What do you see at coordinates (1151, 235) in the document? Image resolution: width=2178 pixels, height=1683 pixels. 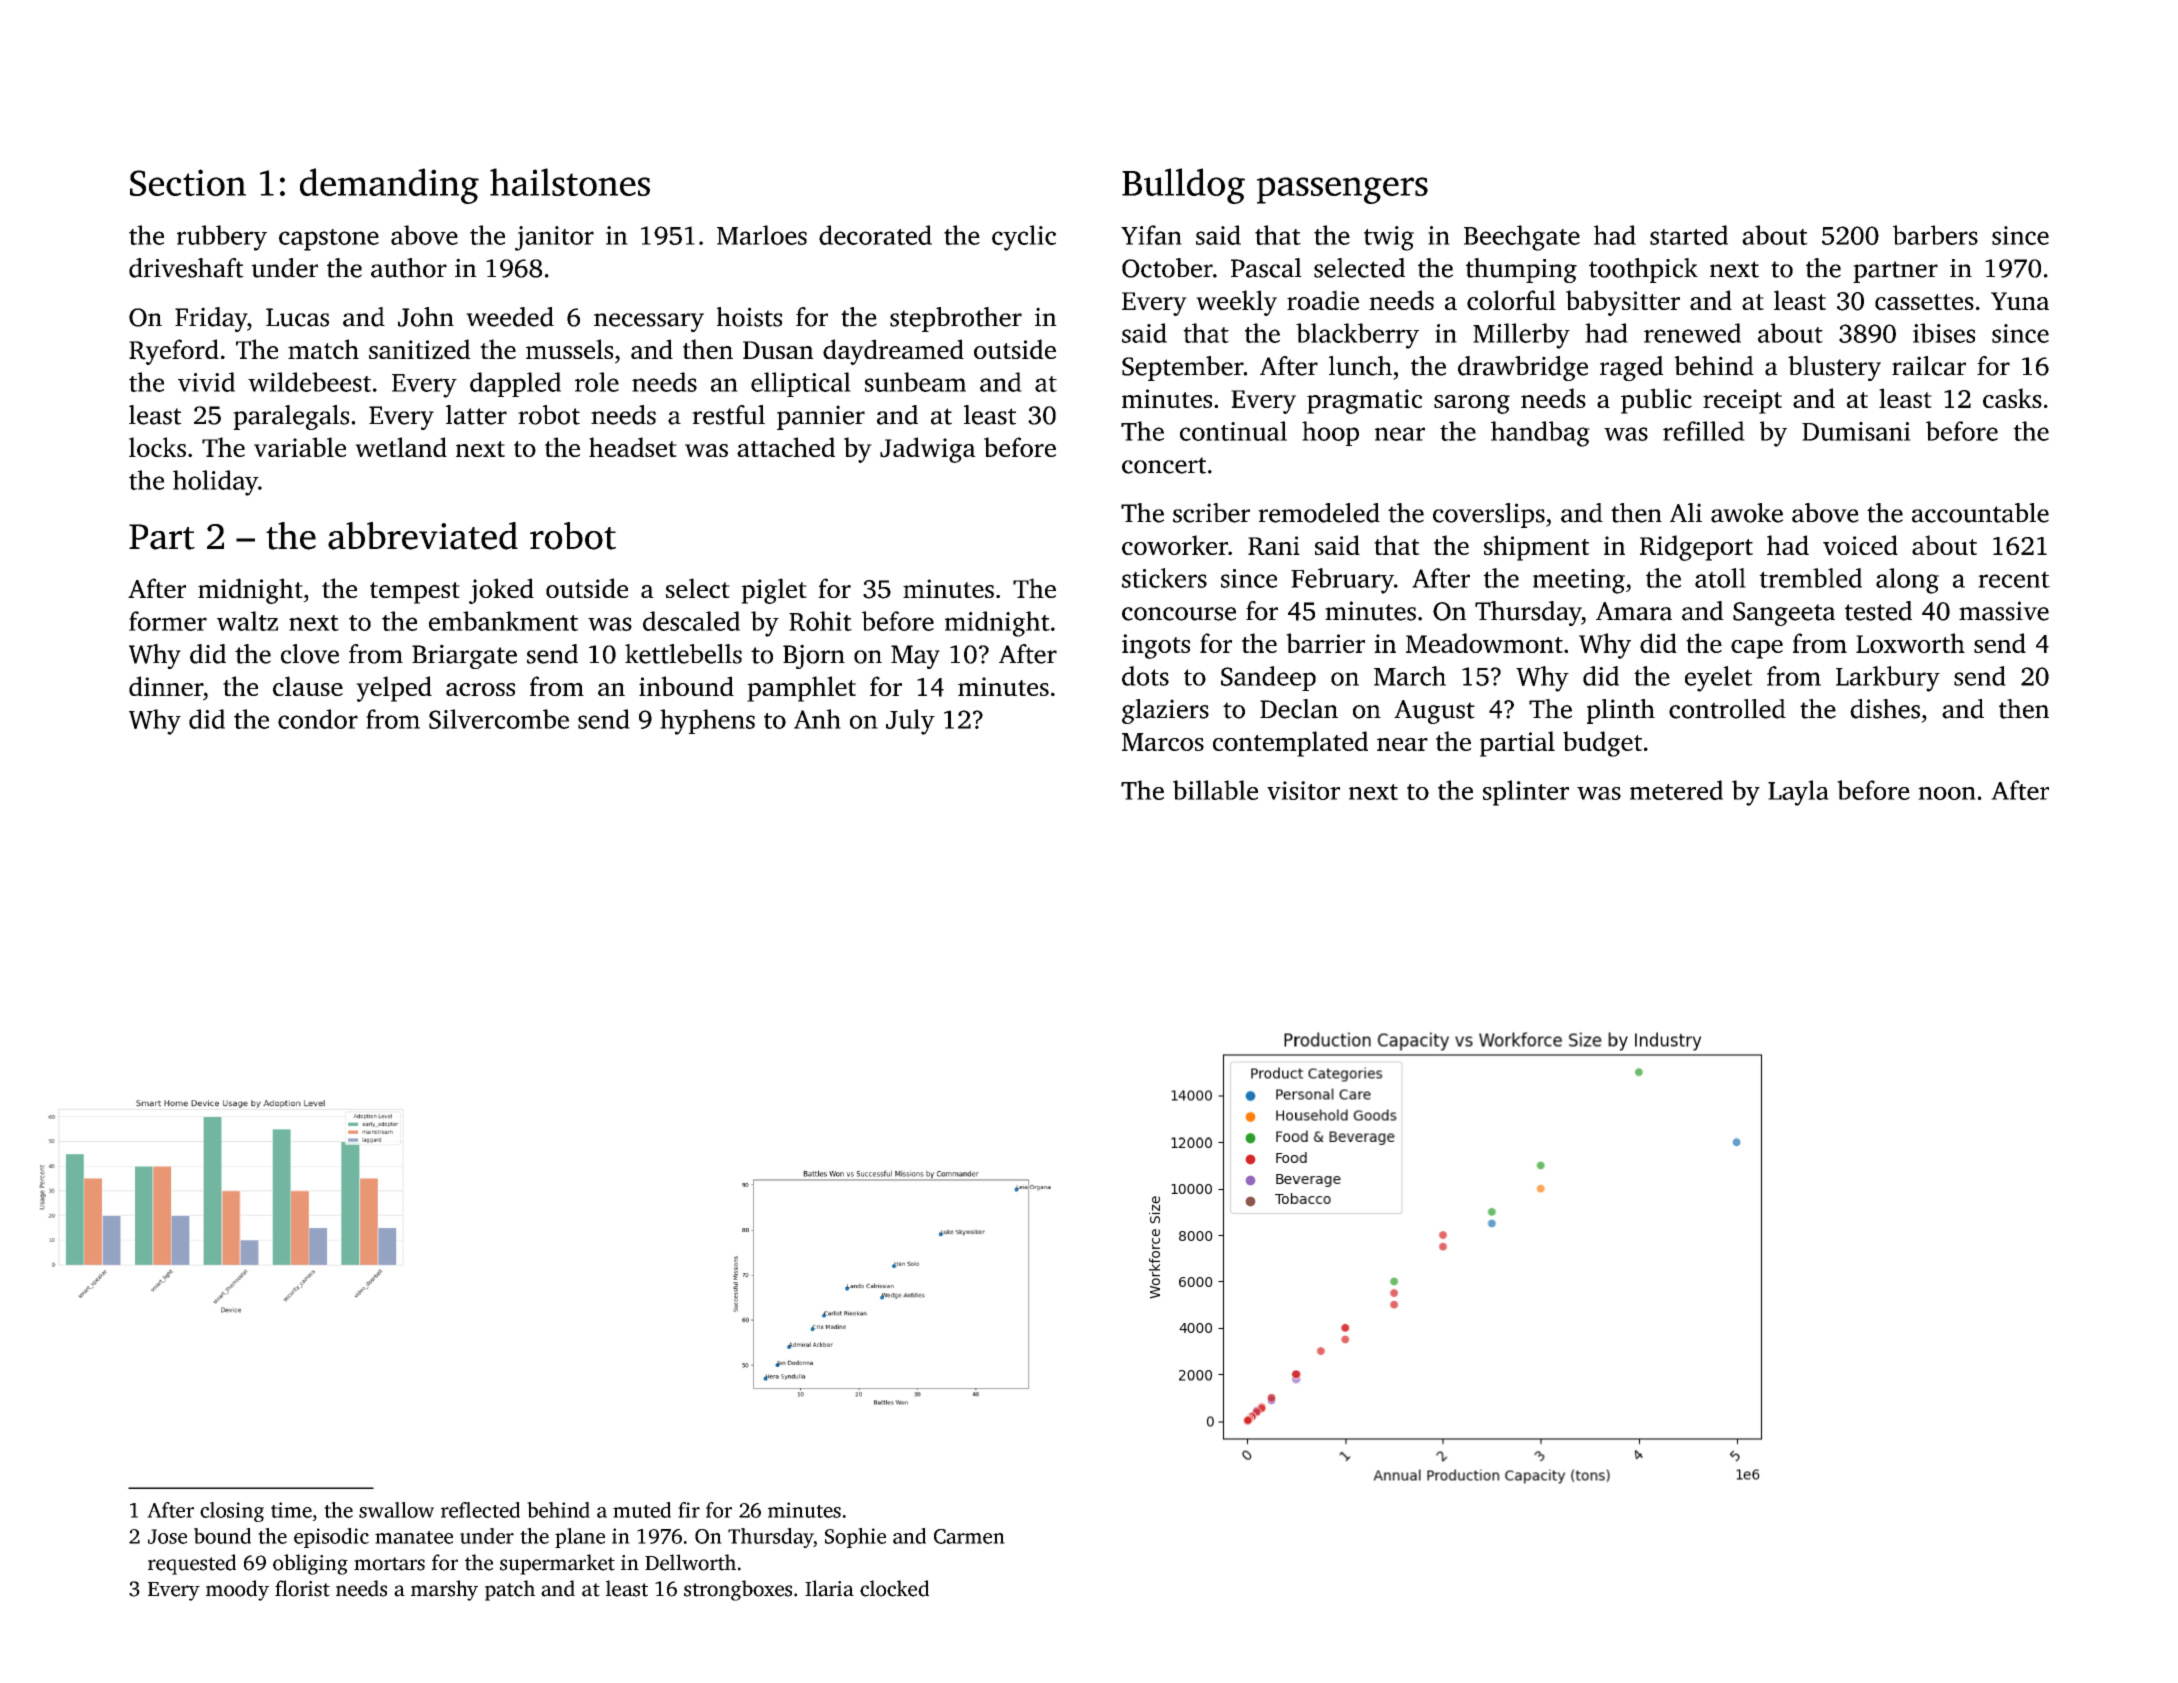 I see `Yifan` at bounding box center [1151, 235].
